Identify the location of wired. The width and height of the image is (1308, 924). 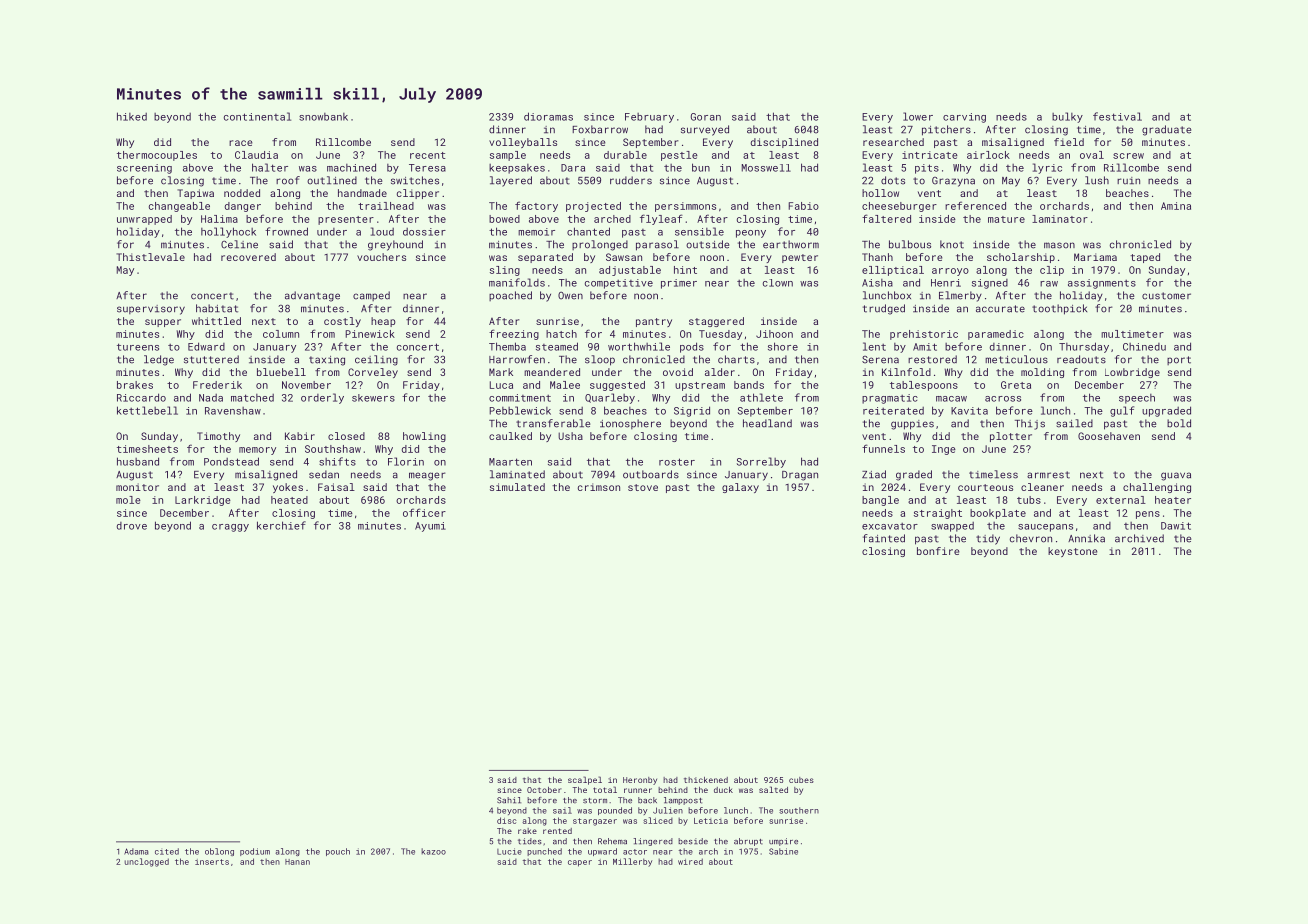
(690, 861).
